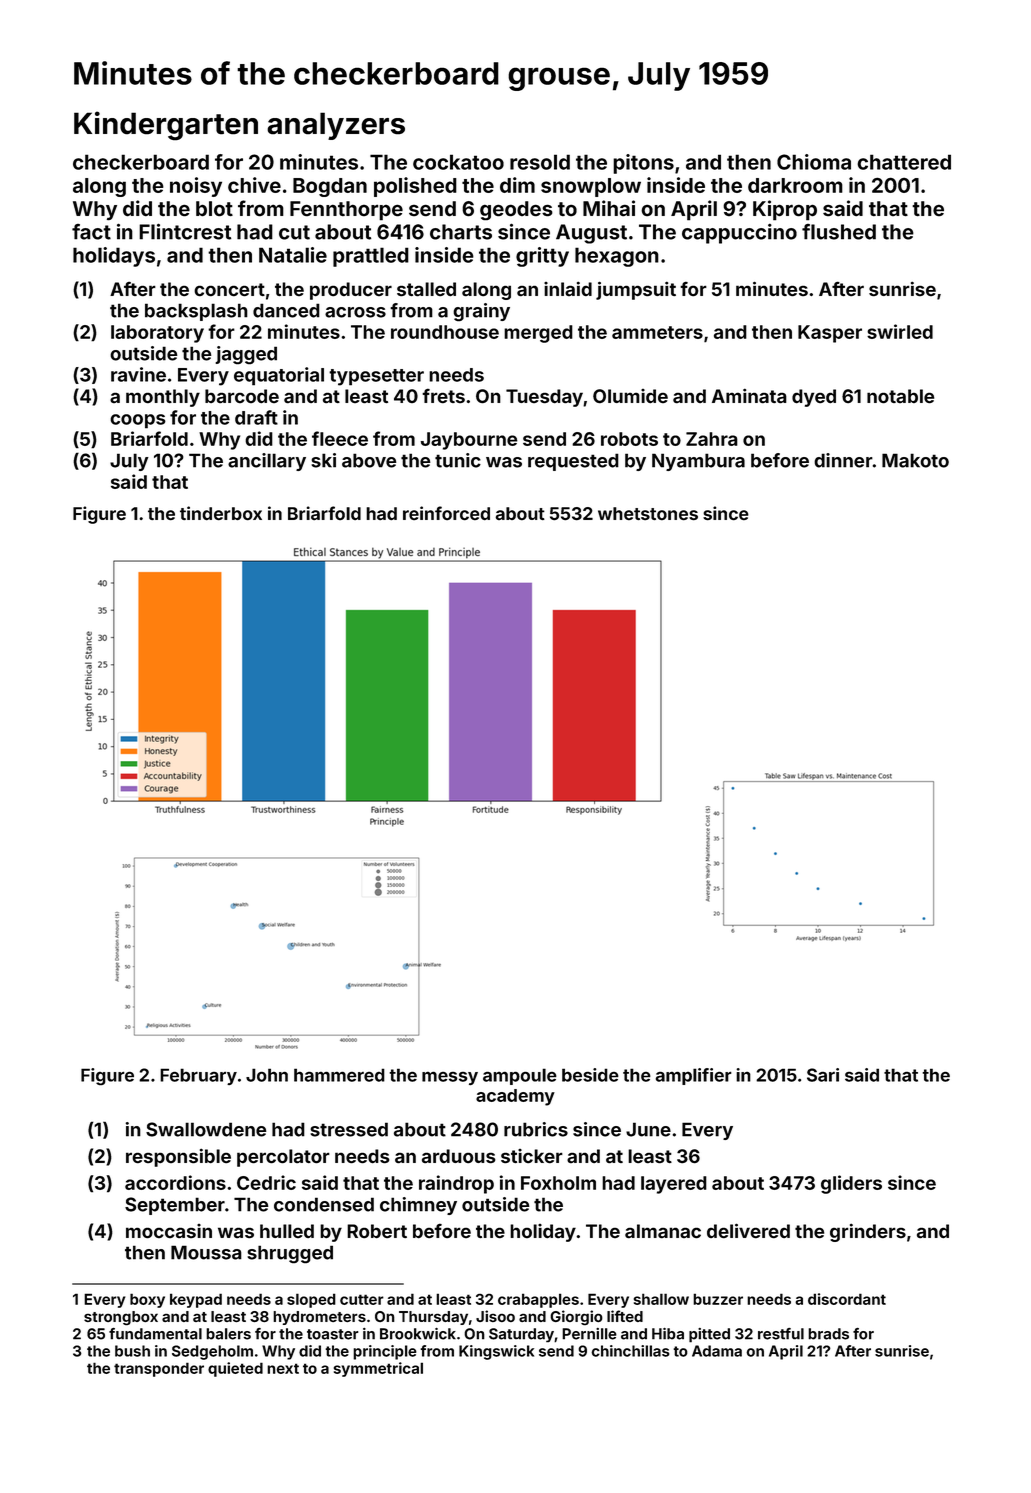 The width and height of the screenshot is (1031, 1493). Describe the element at coordinates (843, 460) in the screenshot. I see `dinner` at that location.
